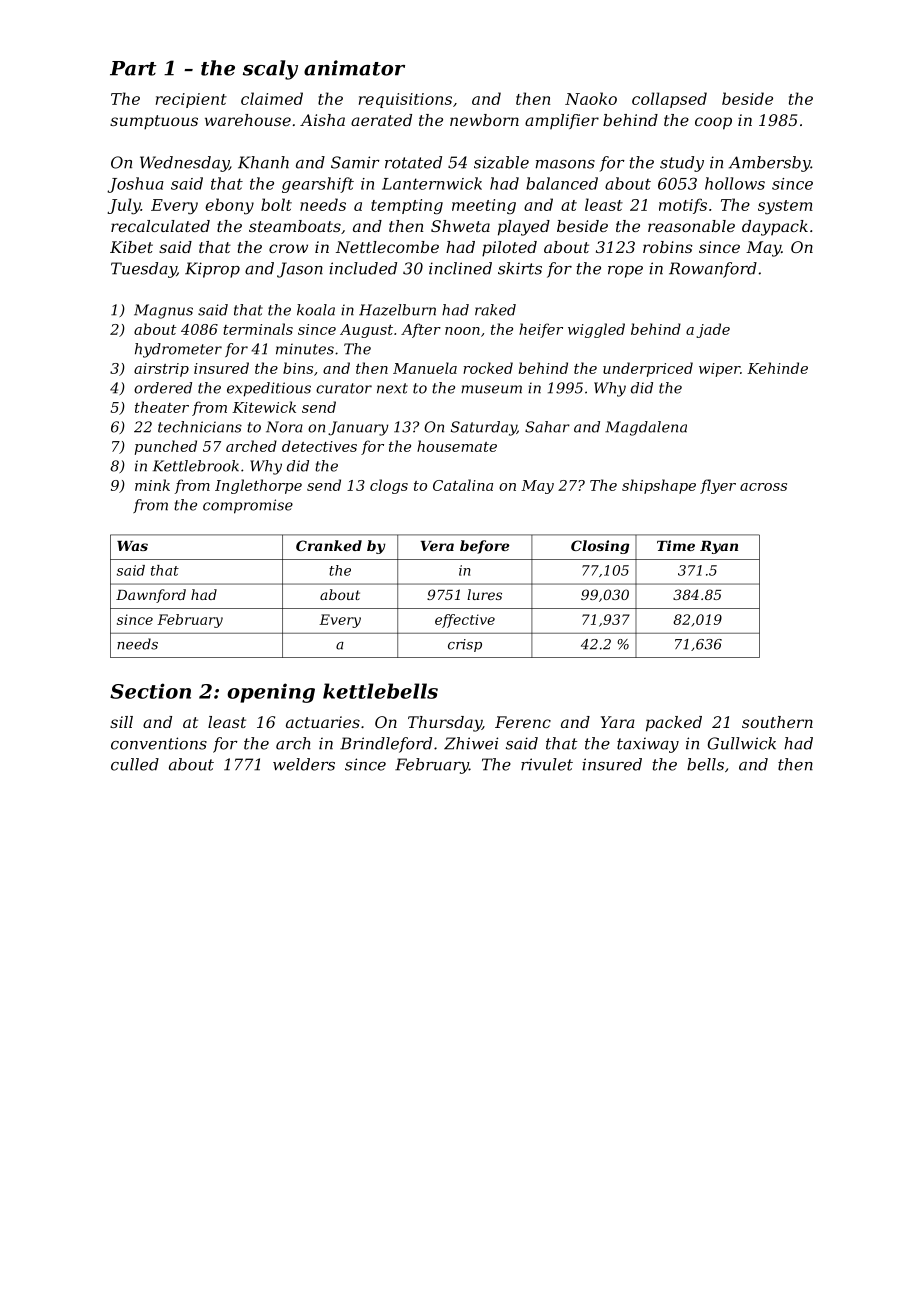  Describe the element at coordinates (248, 506) in the image. I see `compromise` at that location.
